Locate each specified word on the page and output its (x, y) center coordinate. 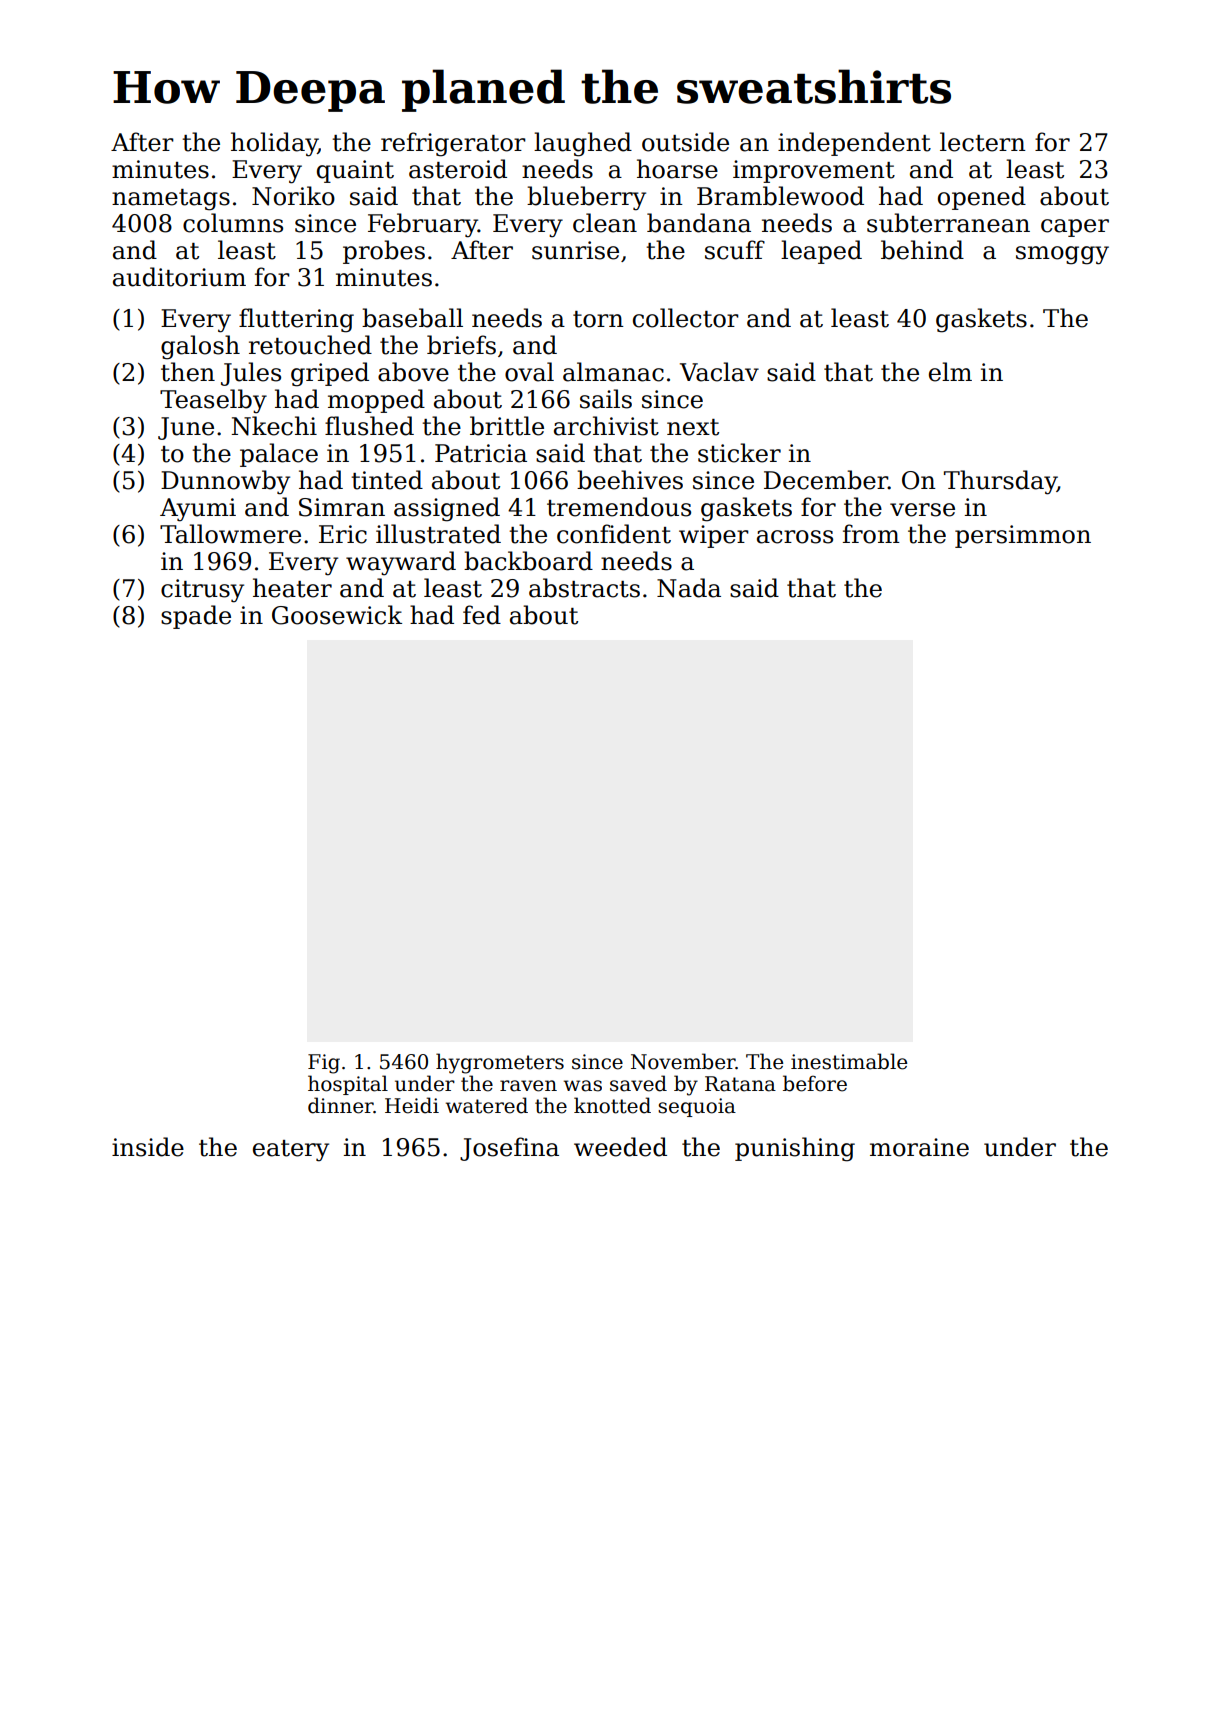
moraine (919, 1147)
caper (1075, 228)
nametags (171, 200)
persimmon (1023, 536)
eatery (291, 1151)
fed (482, 615)
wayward (401, 563)
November (683, 1061)
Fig (324, 1064)
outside (685, 142)
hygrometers (500, 1063)
